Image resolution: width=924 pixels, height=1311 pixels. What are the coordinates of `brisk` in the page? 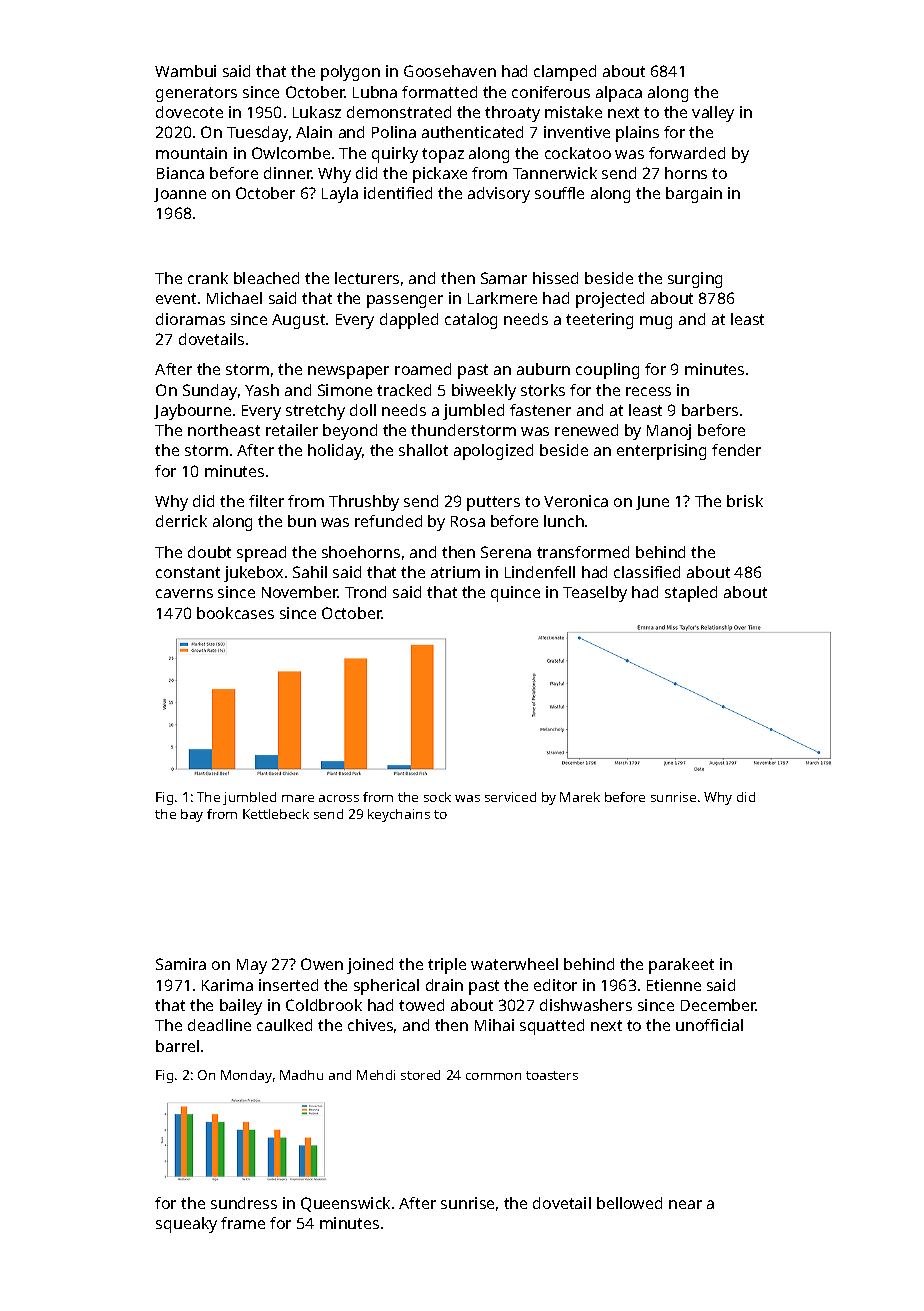 It's located at (745, 501).
